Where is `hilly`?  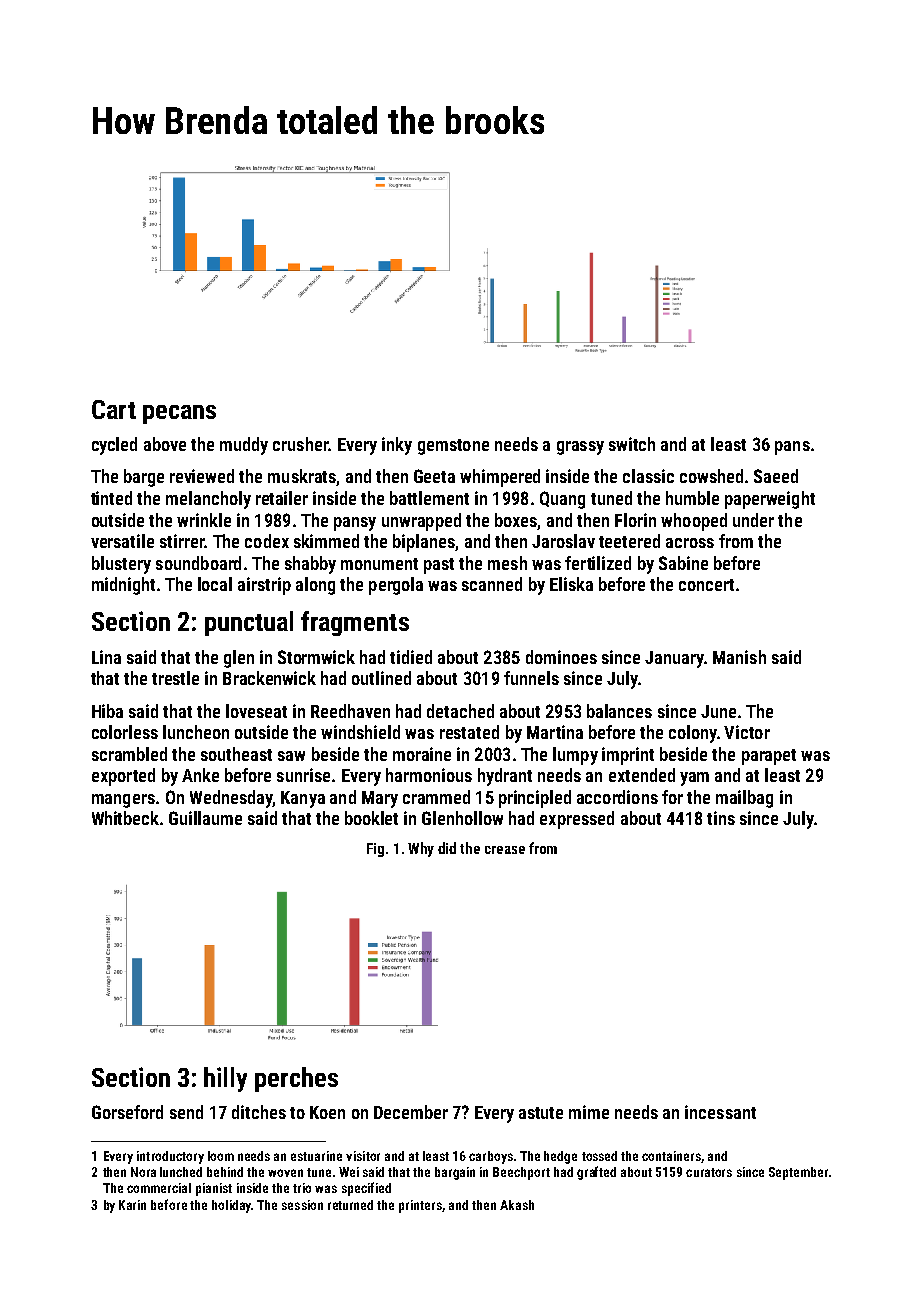
hilly is located at coordinates (225, 1079).
